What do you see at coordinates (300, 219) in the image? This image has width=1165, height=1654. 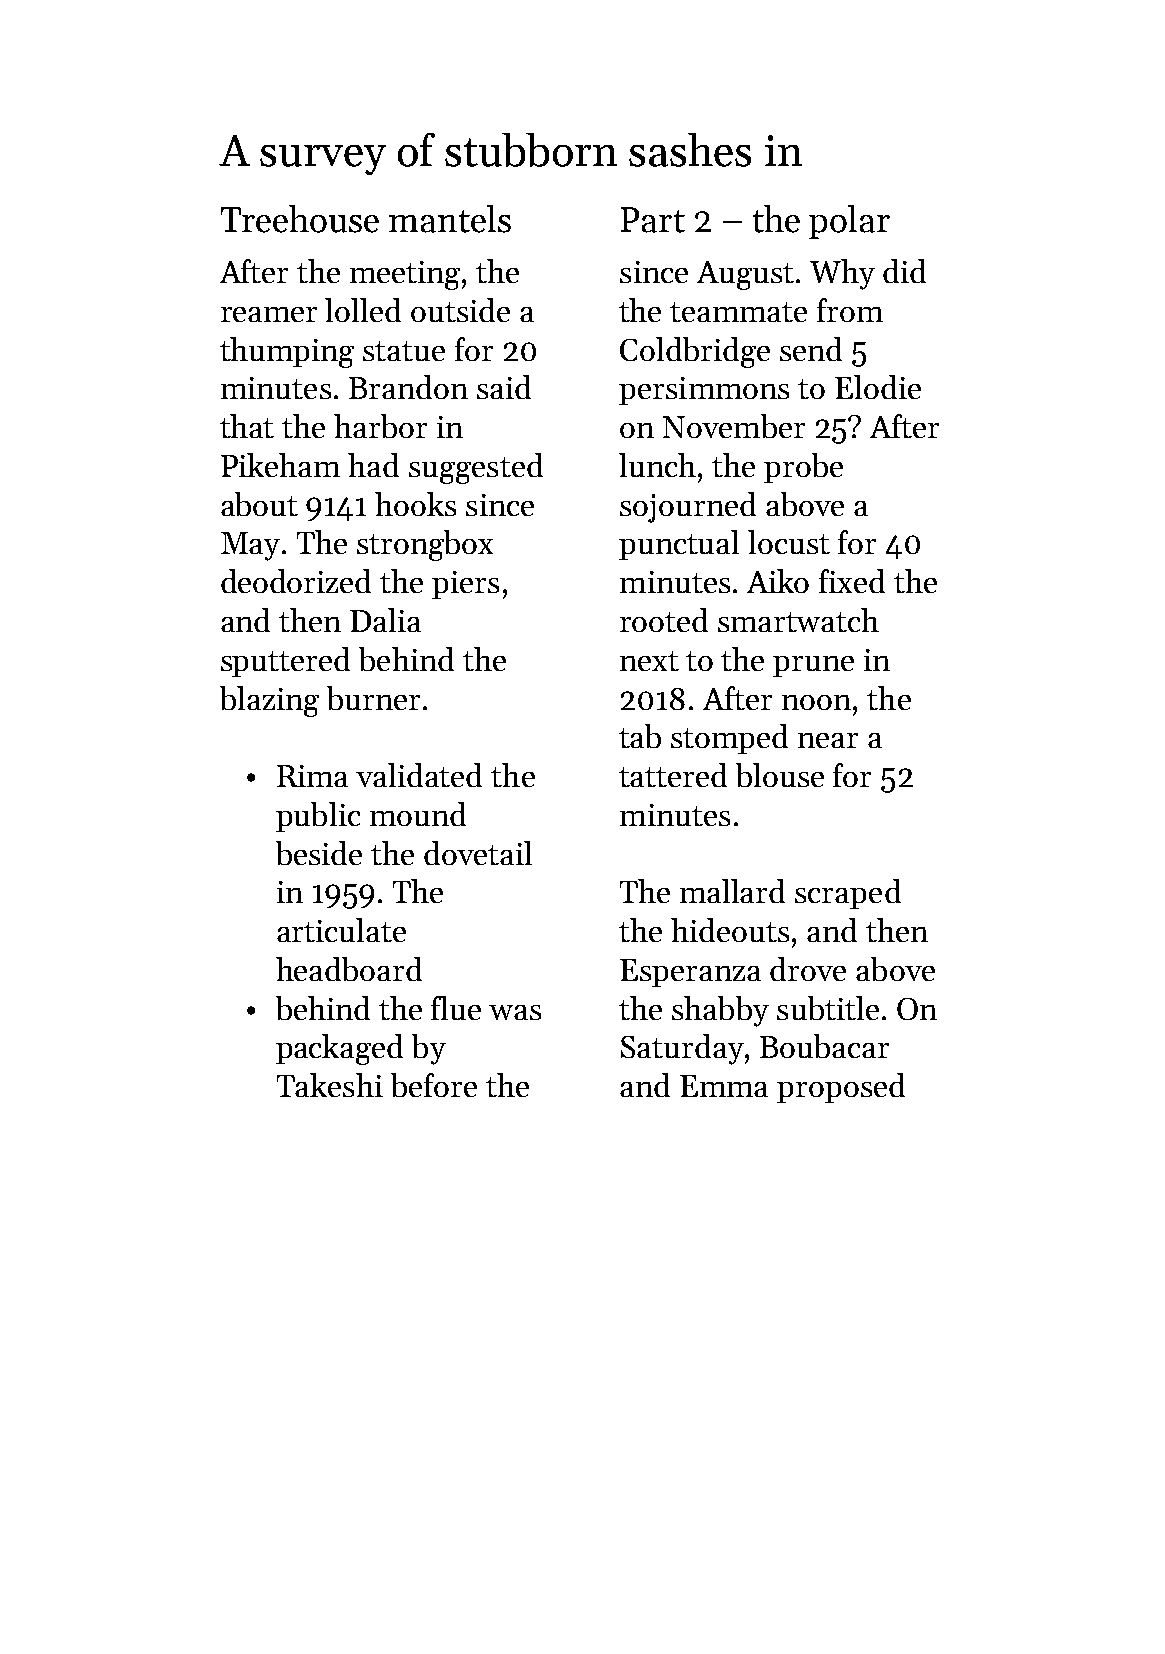 I see `Treehouse` at bounding box center [300, 219].
